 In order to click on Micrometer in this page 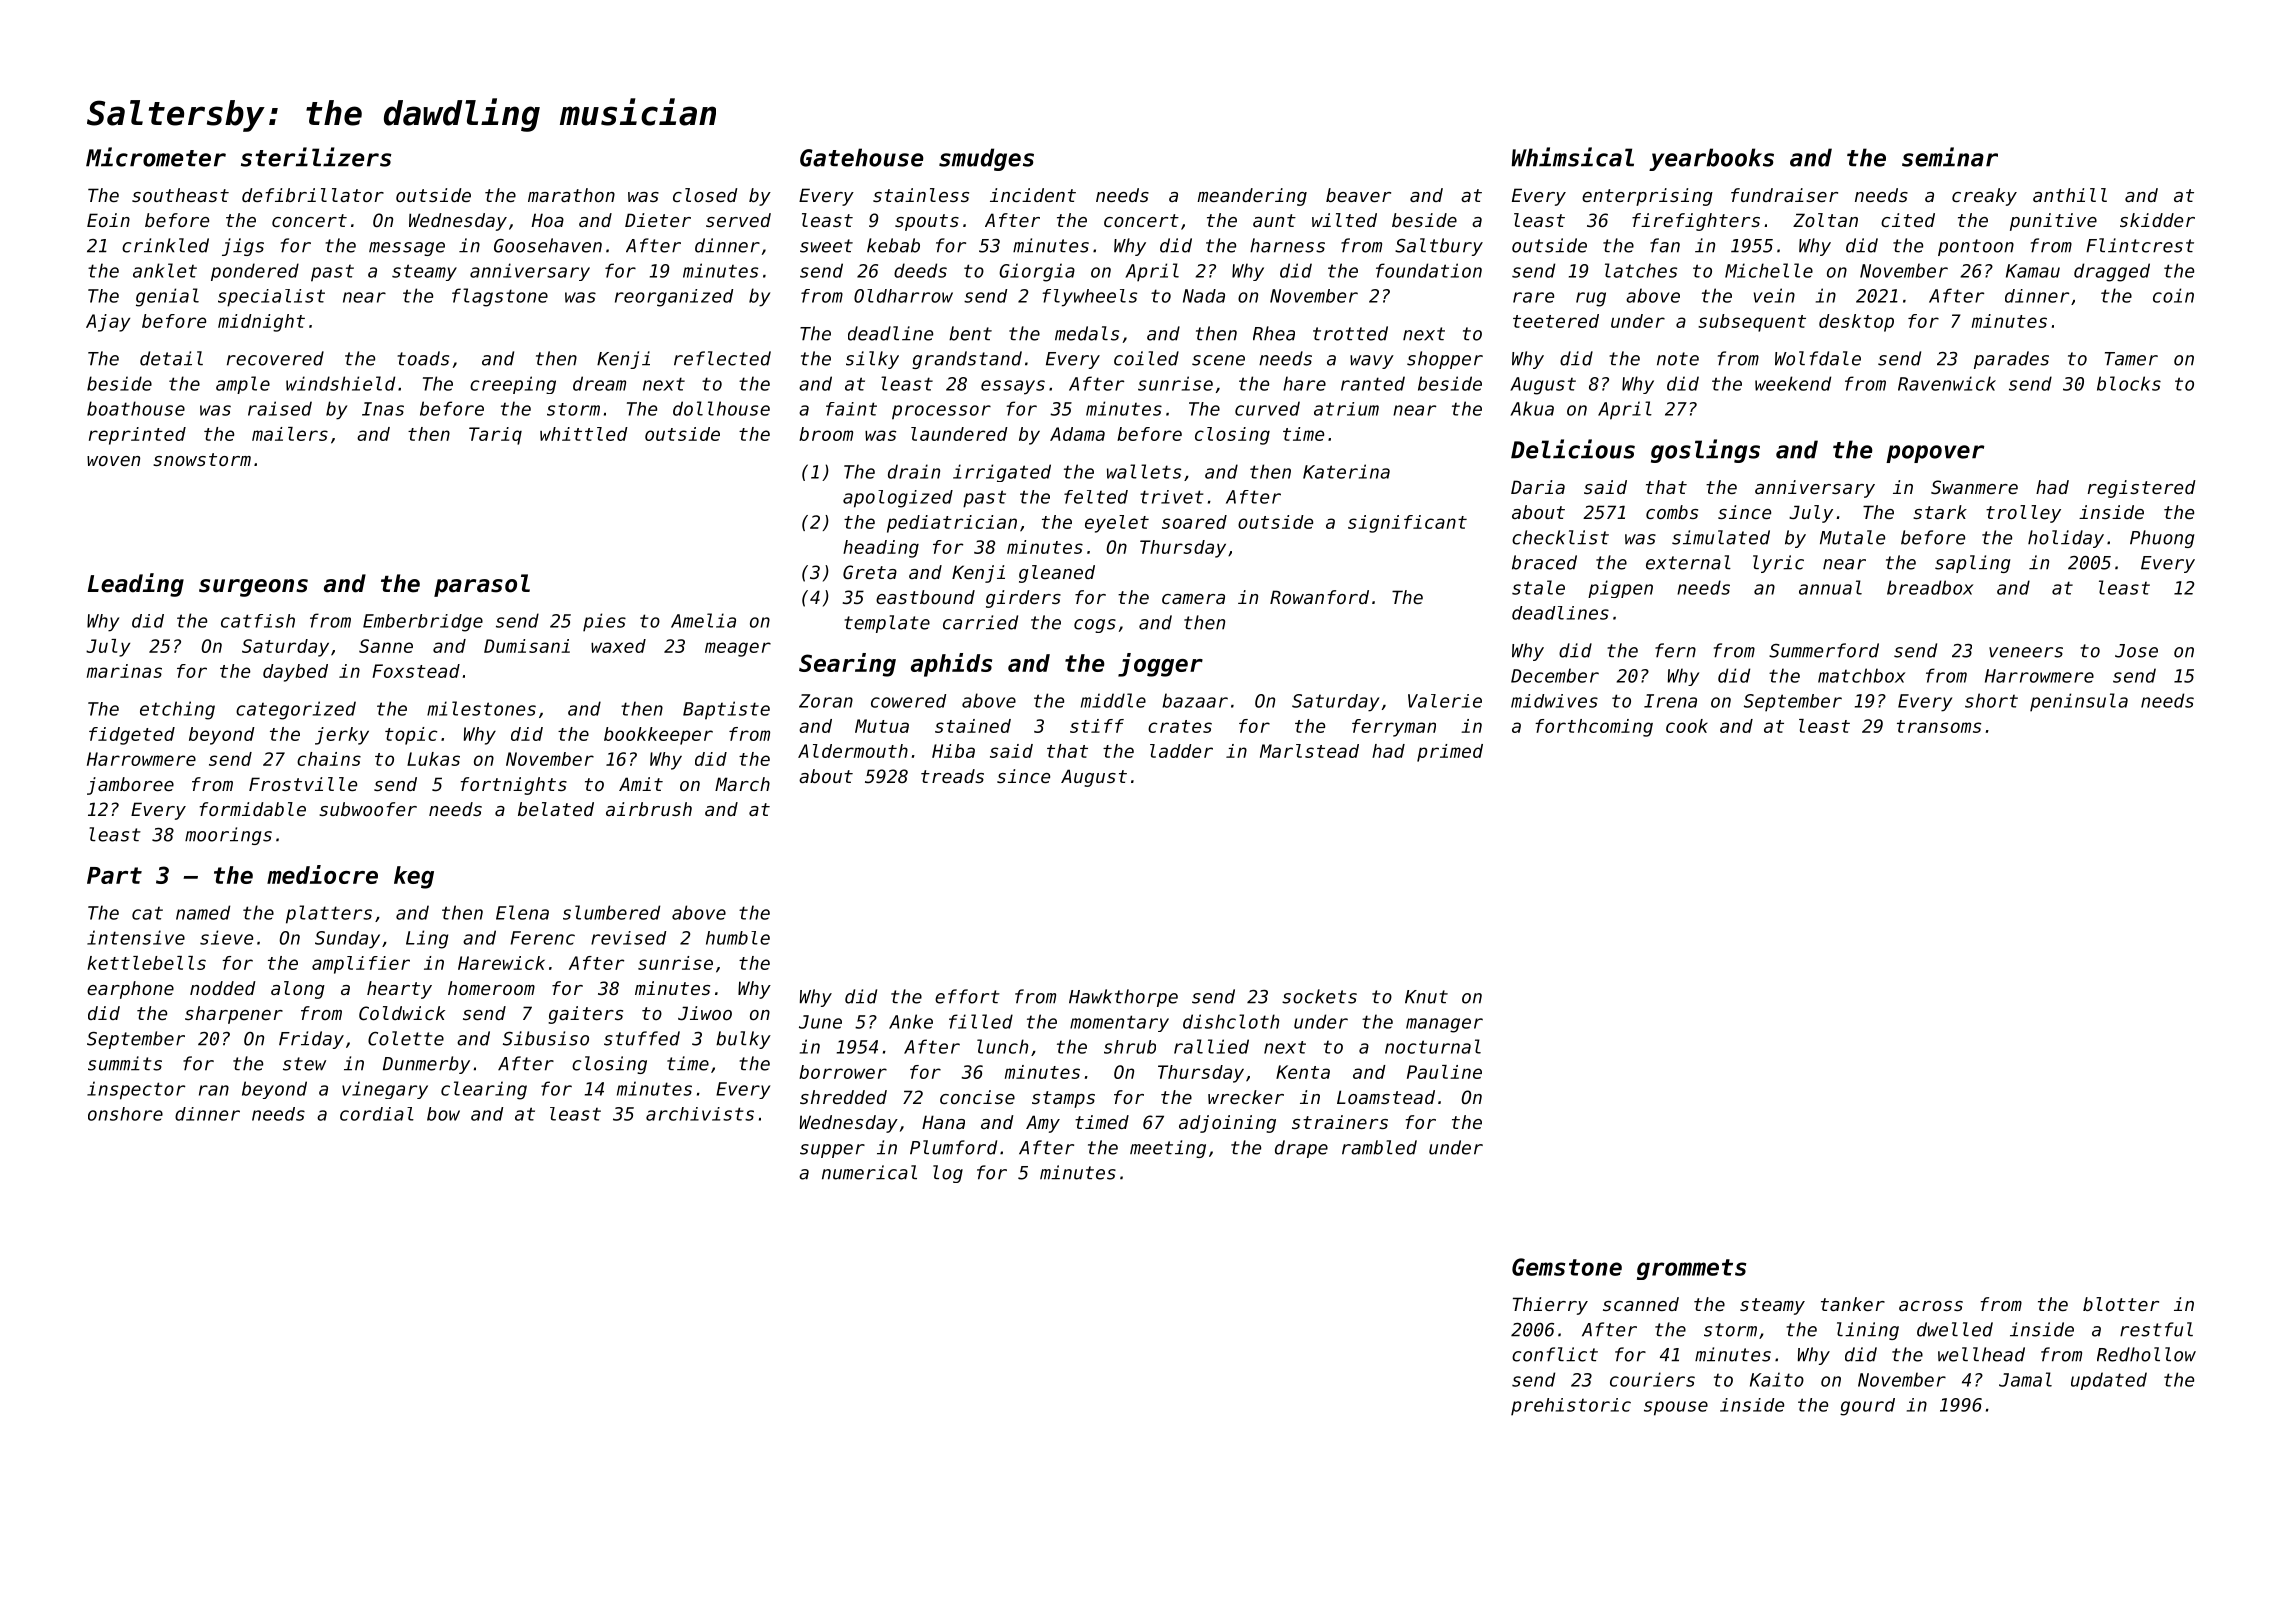, I will do `click(156, 157)`.
